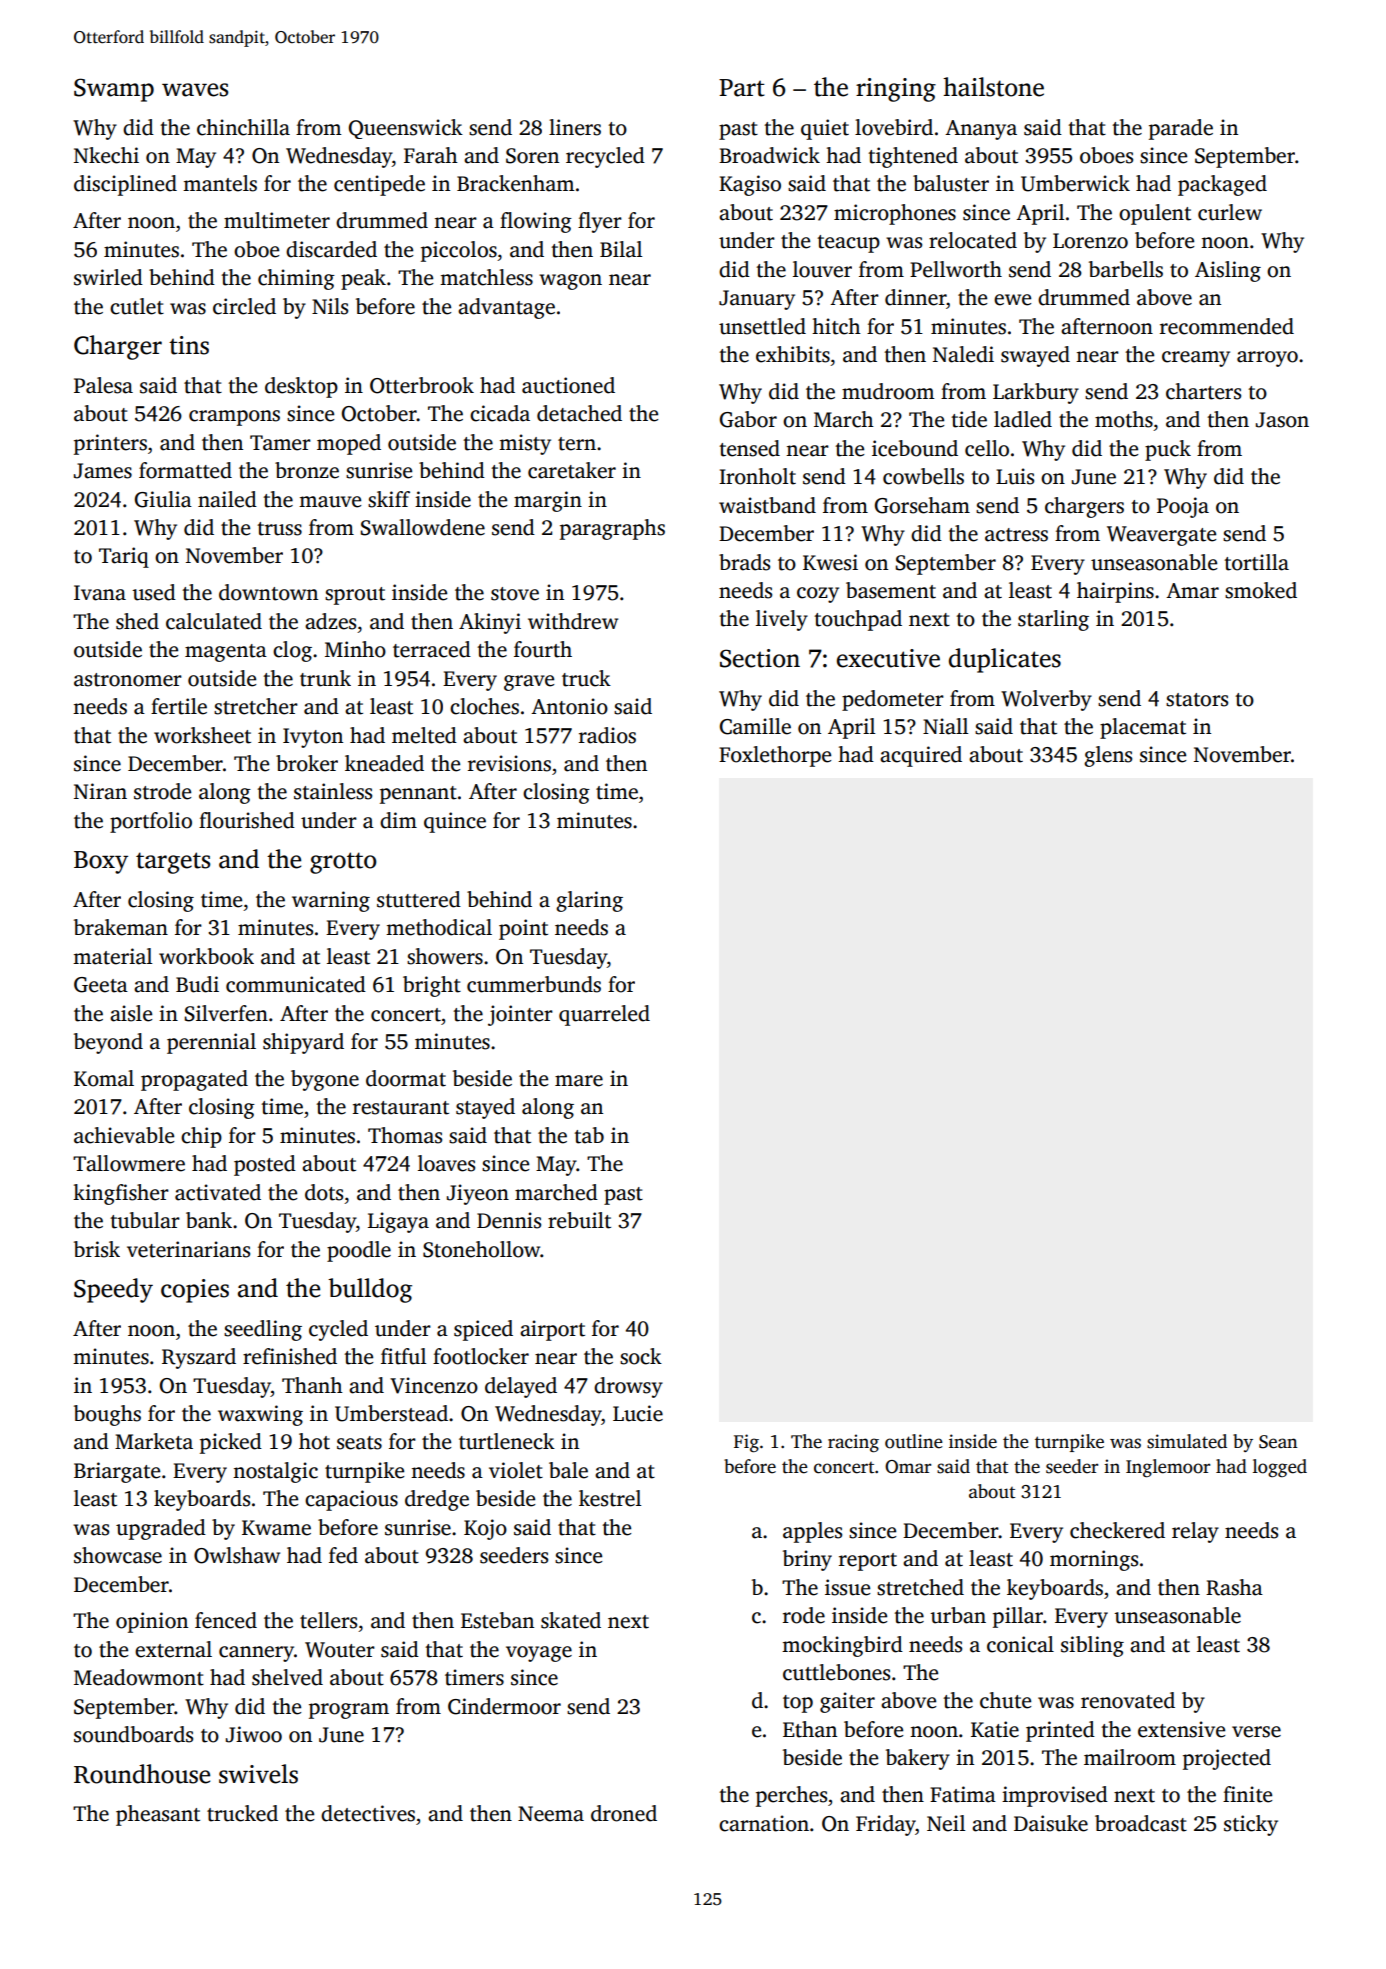  Describe the element at coordinates (1197, 700) in the page. I see `stators` at that location.
